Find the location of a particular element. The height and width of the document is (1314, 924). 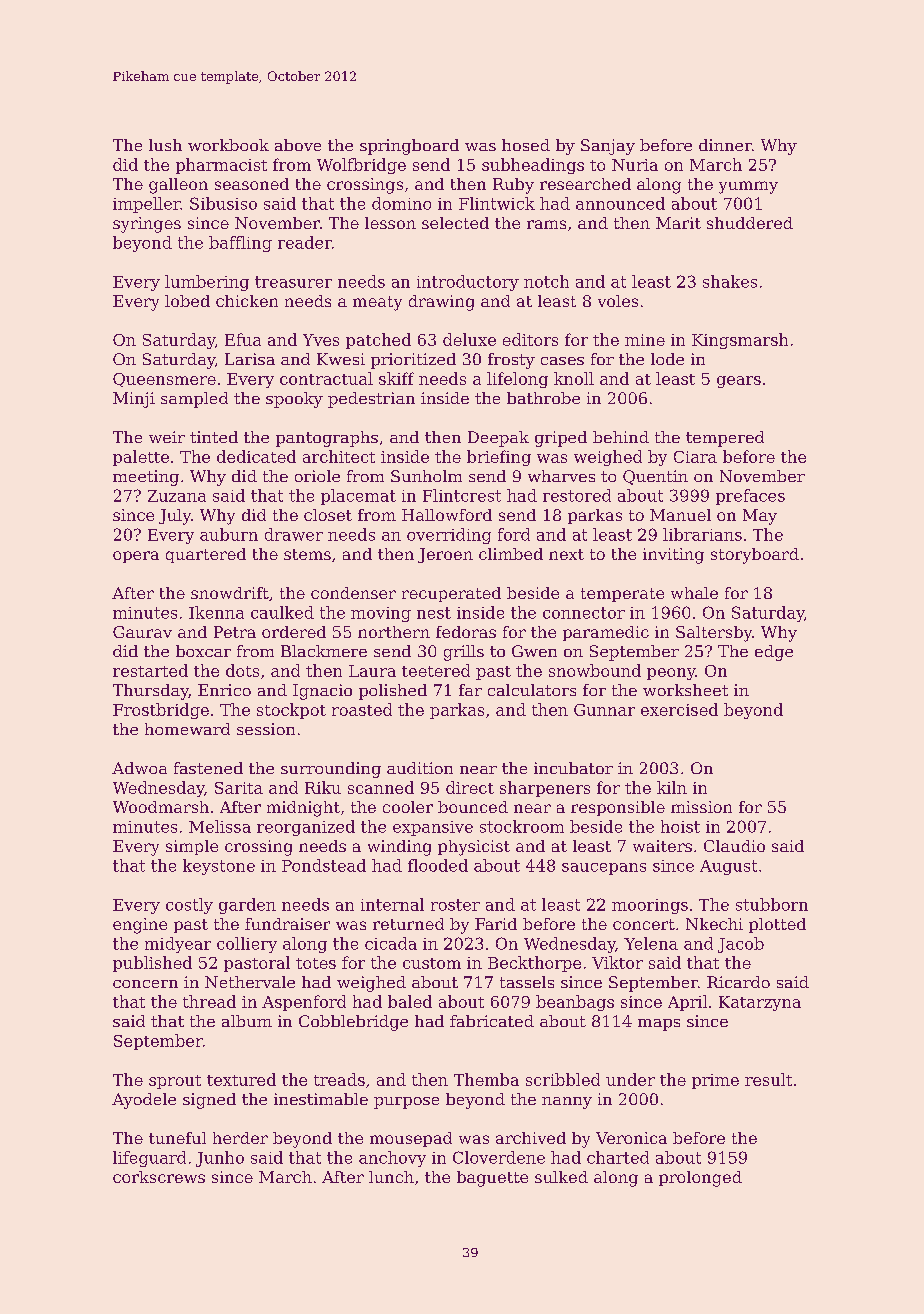

lesson is located at coordinates (390, 223).
